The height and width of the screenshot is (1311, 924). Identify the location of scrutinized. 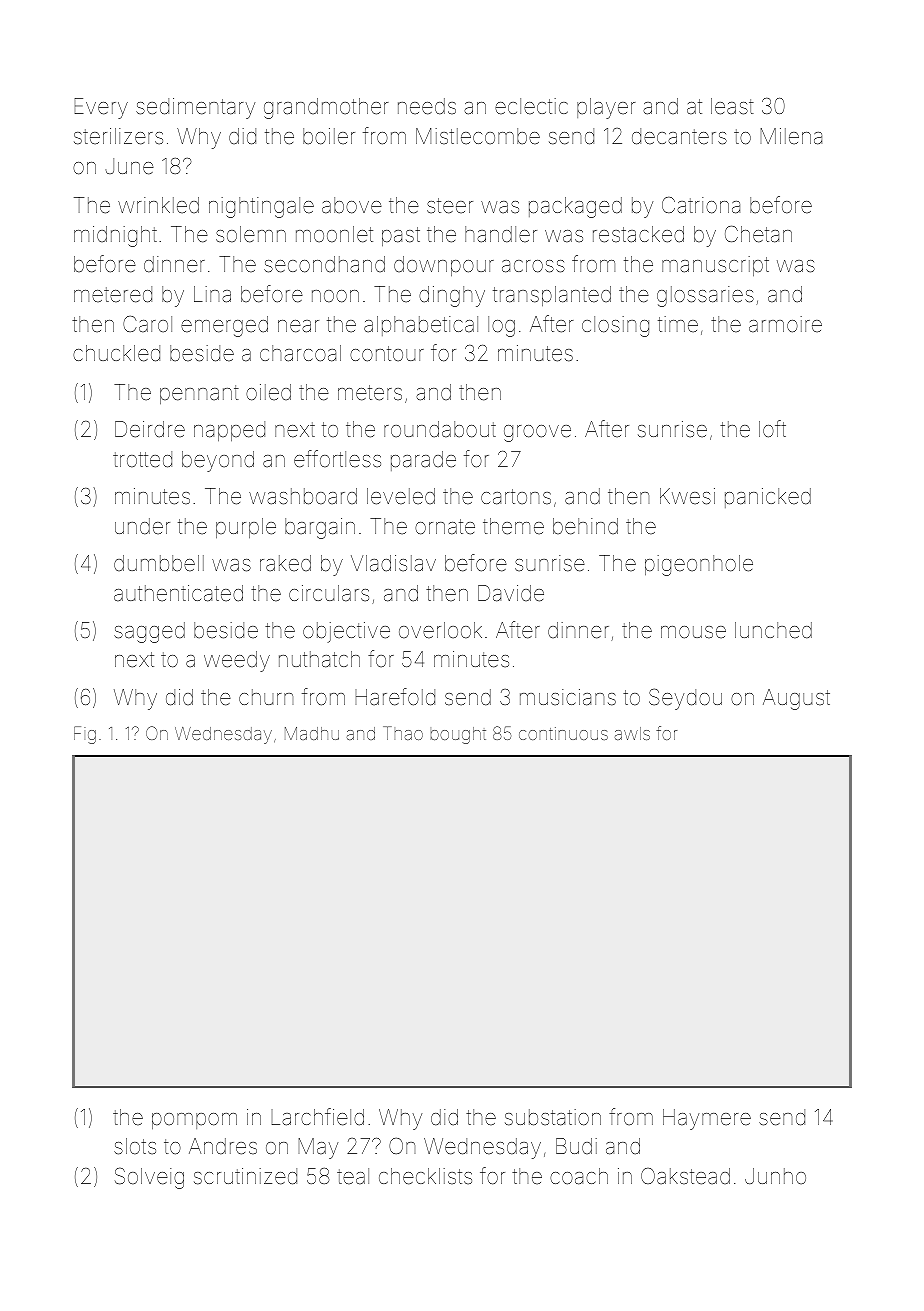
(245, 1176).
